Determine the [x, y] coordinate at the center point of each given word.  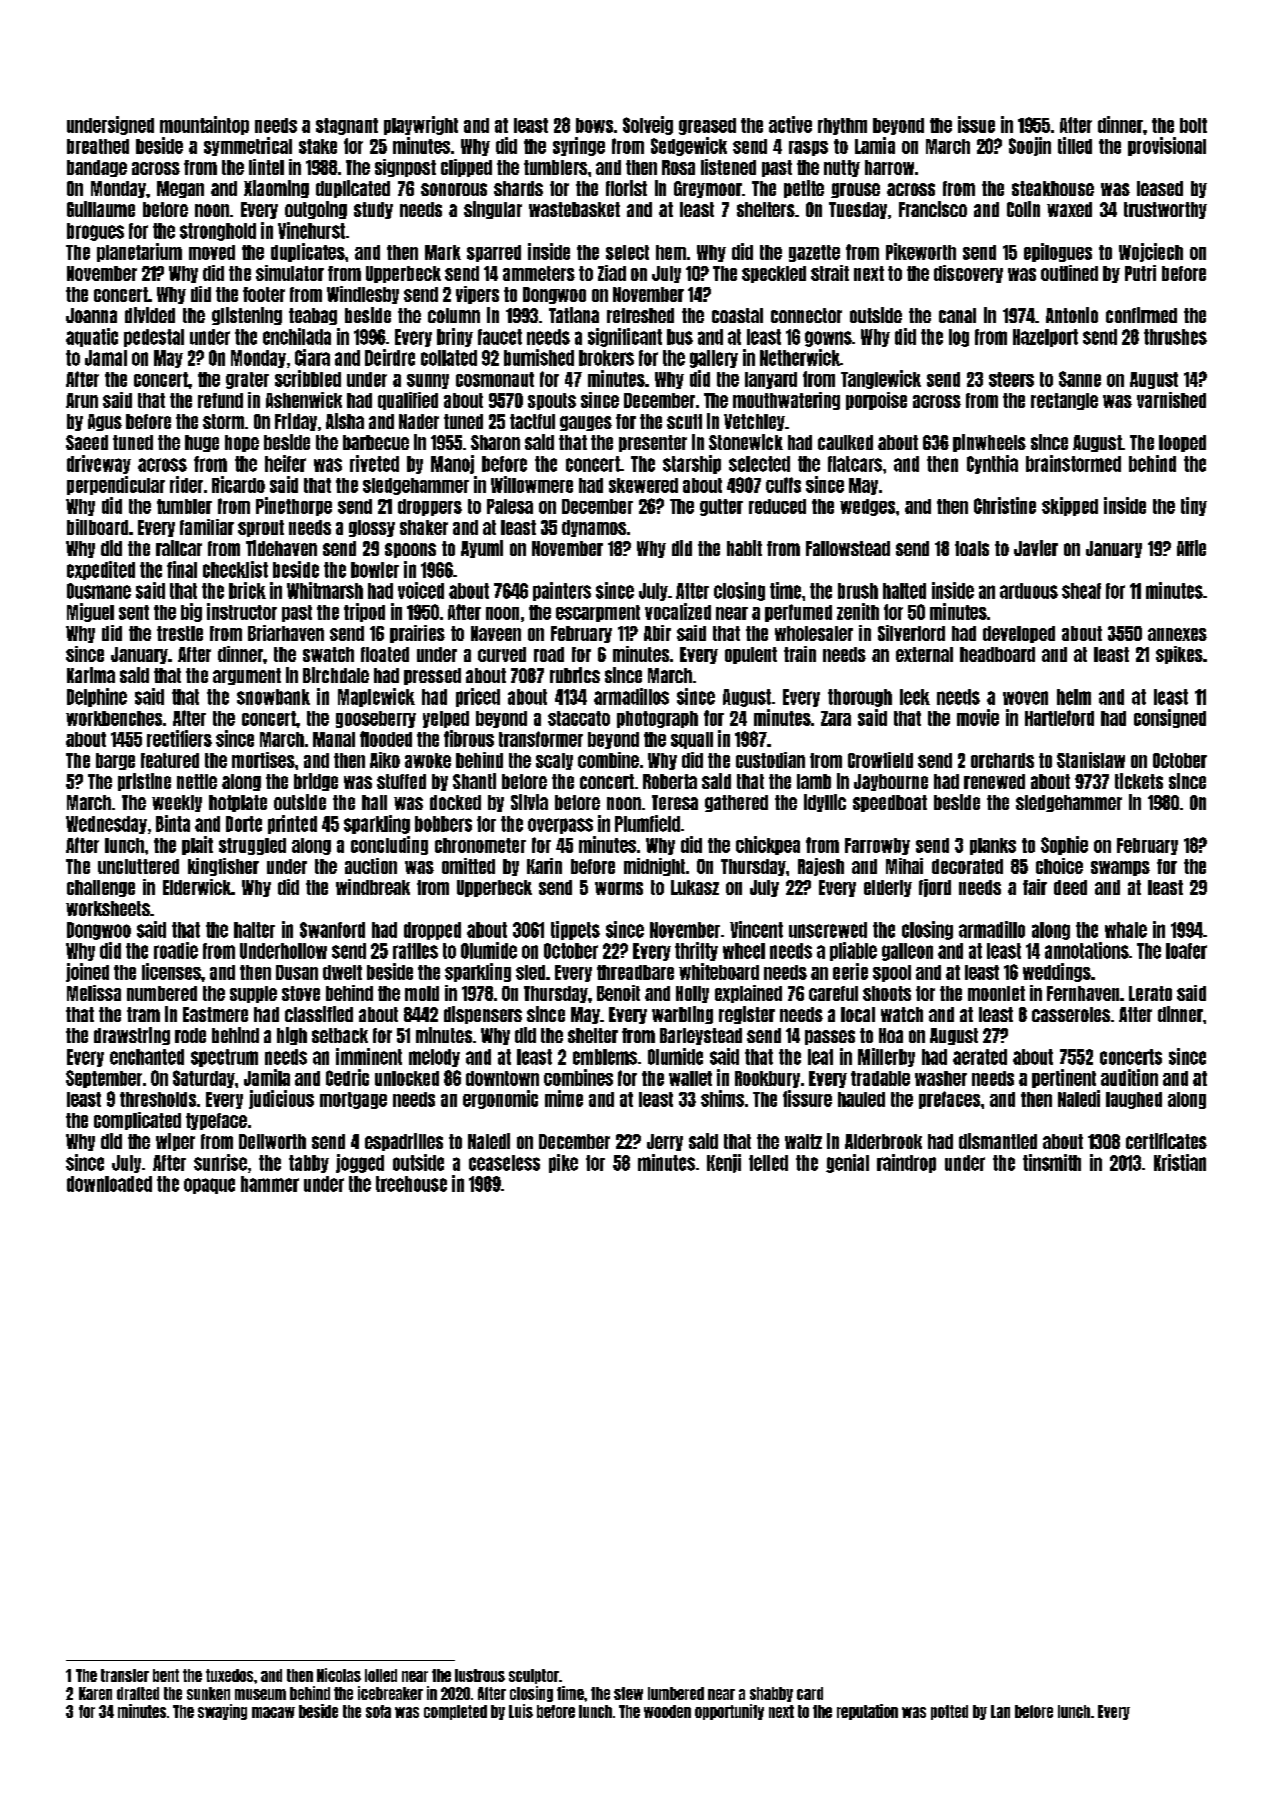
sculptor [534, 1676]
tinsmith [1052, 1162]
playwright [421, 125]
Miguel [90, 612]
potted [949, 1712]
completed [455, 1712]
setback [340, 1035]
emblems [605, 1057]
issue [976, 124]
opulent [751, 655]
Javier [1036, 548]
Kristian [1180, 1162]
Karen [95, 1693]
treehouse [411, 1184]
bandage [97, 168]
